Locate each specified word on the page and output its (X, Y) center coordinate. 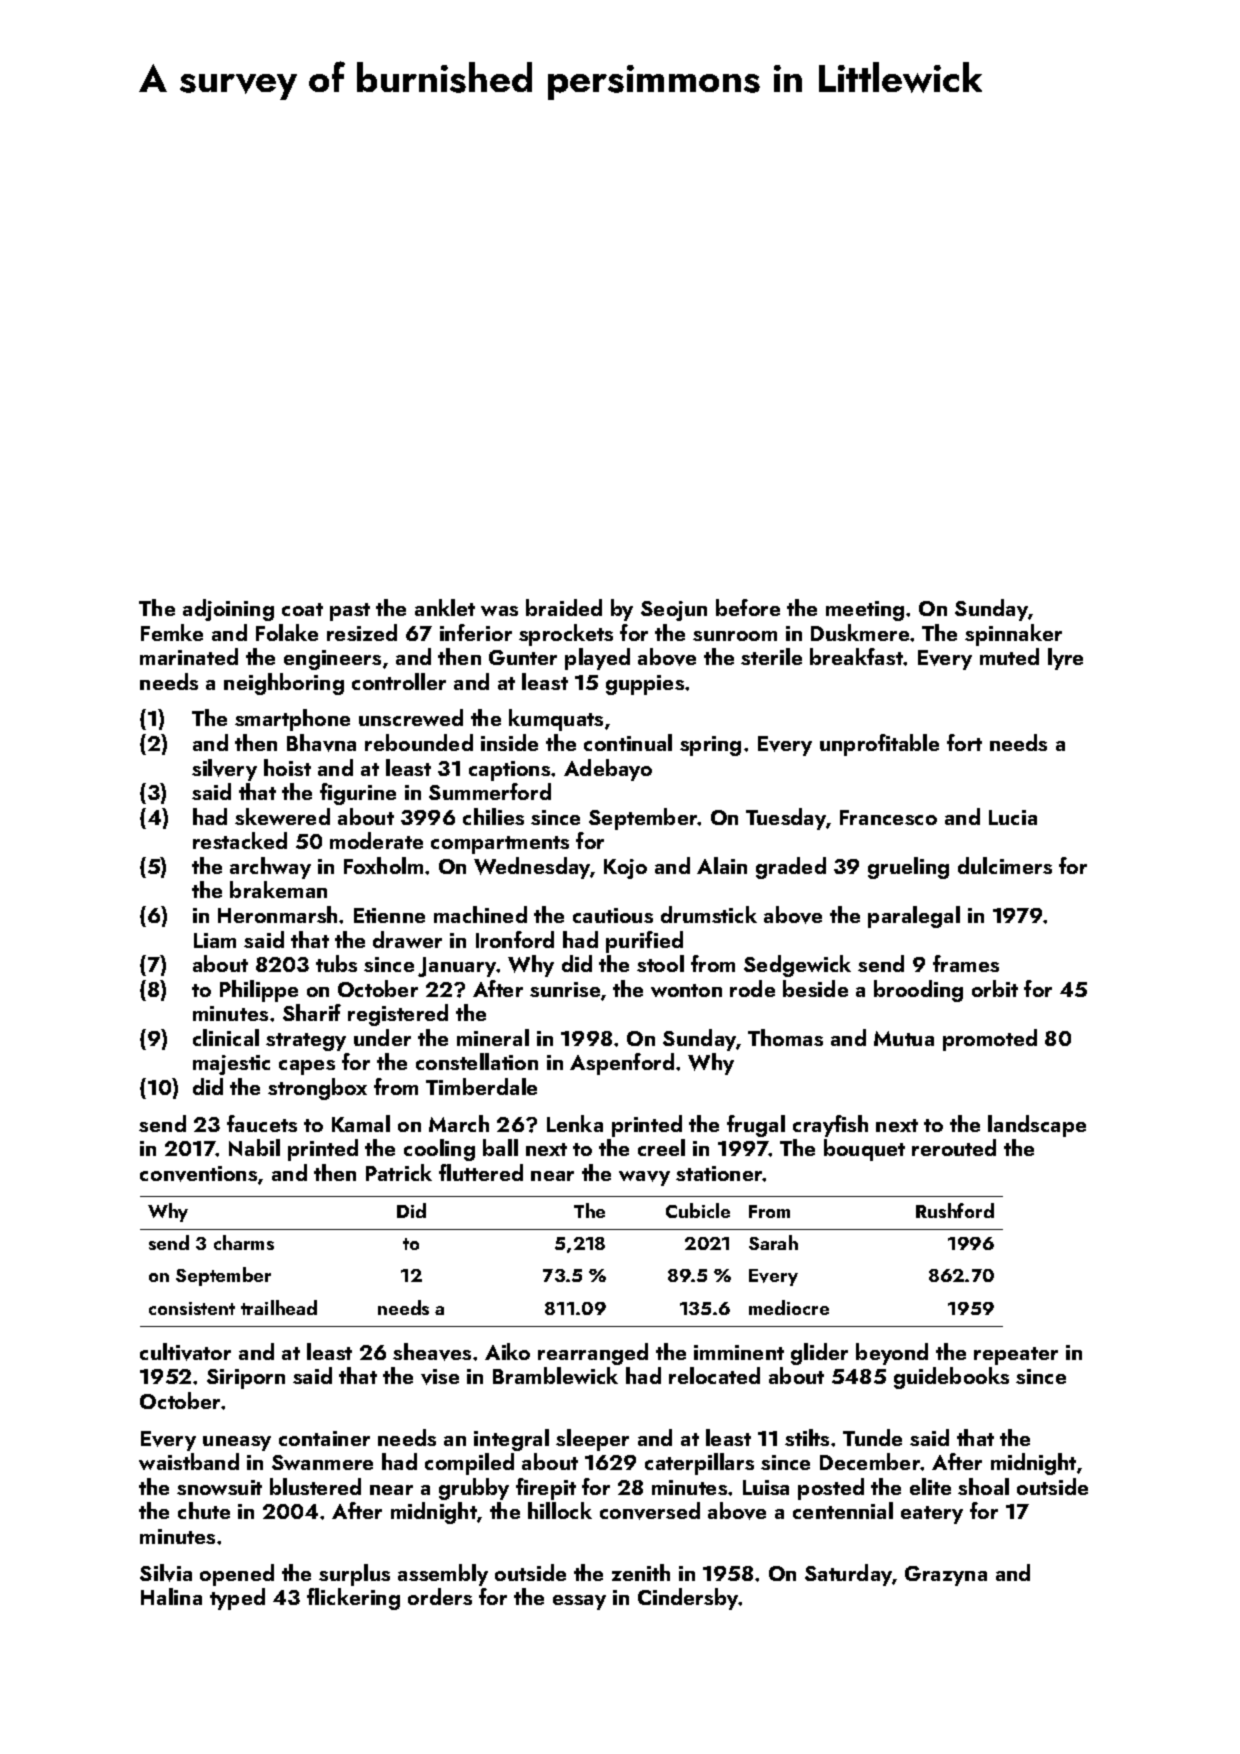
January (457, 967)
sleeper (592, 1440)
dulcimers (1005, 865)
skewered (282, 816)
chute (204, 1510)
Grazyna (946, 1576)
